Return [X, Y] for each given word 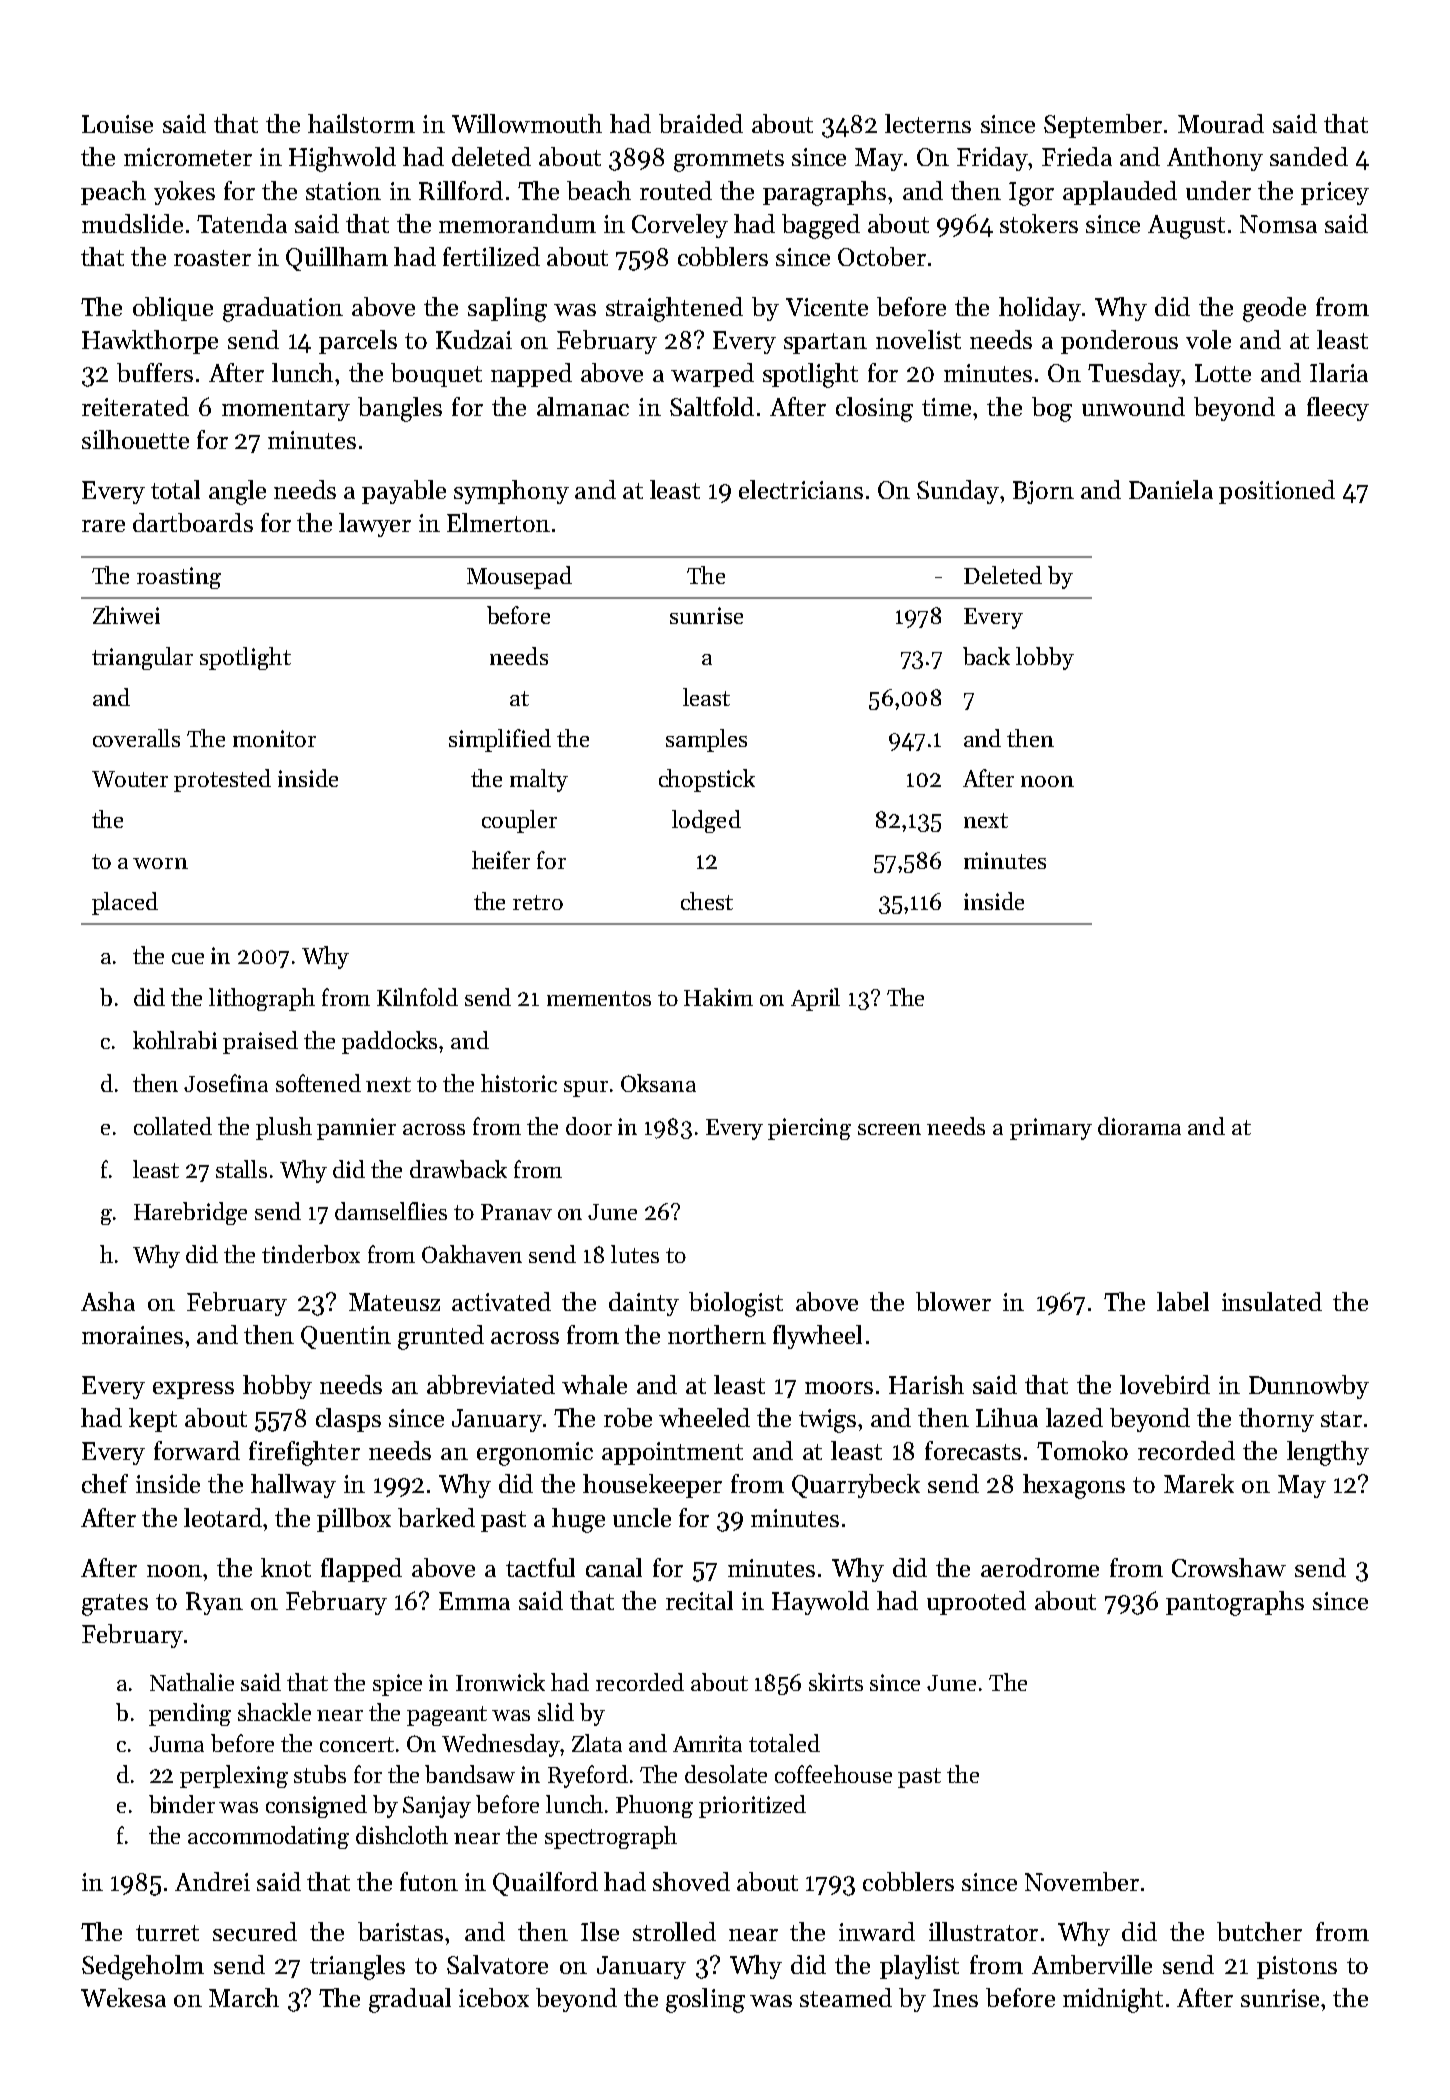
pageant [447, 1716]
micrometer [188, 157]
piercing [809, 1129]
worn [160, 863]
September [1103, 126]
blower [953, 1301]
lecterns [928, 123]
